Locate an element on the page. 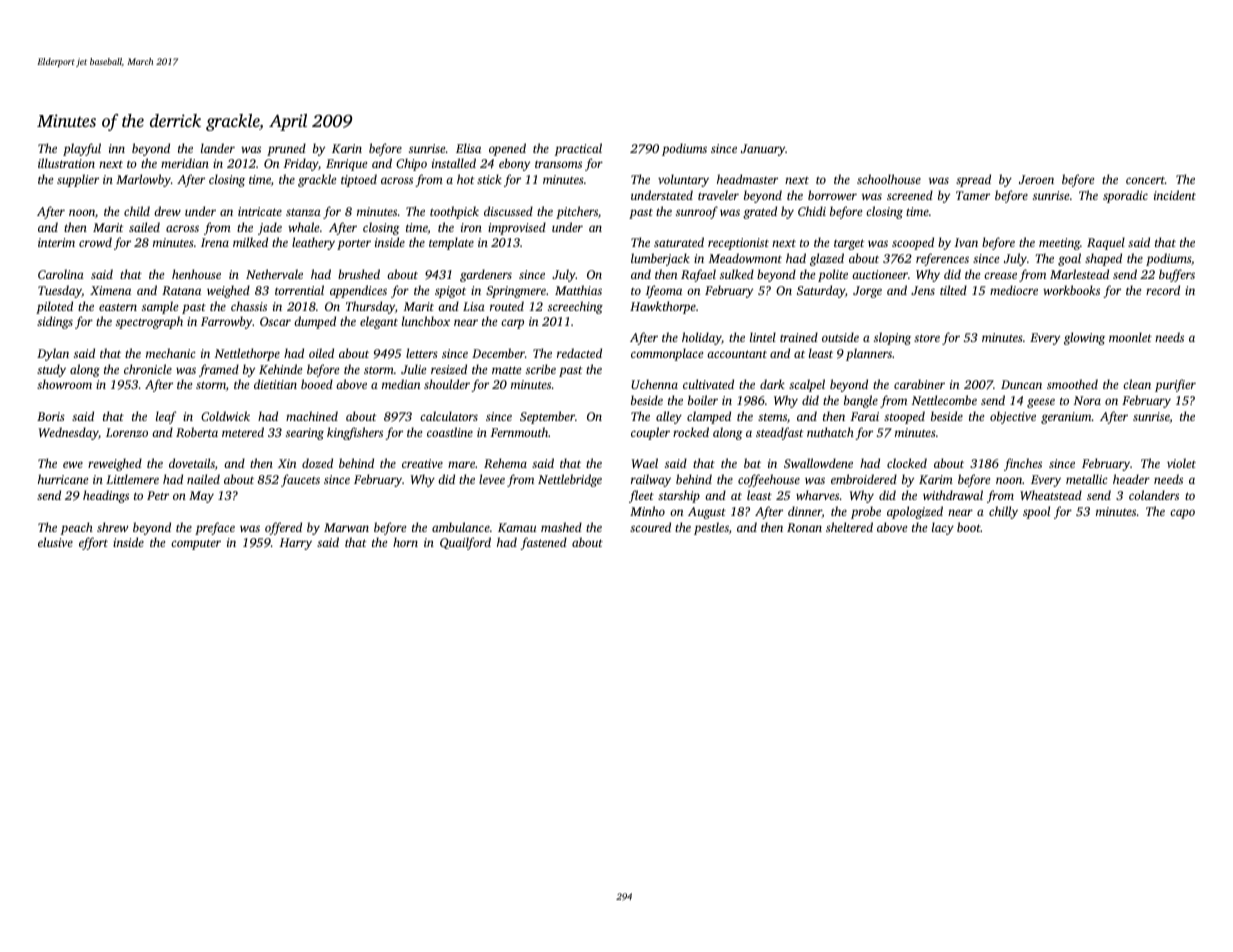 The width and height of the document is (1233, 952). Boris is located at coordinates (51, 416).
